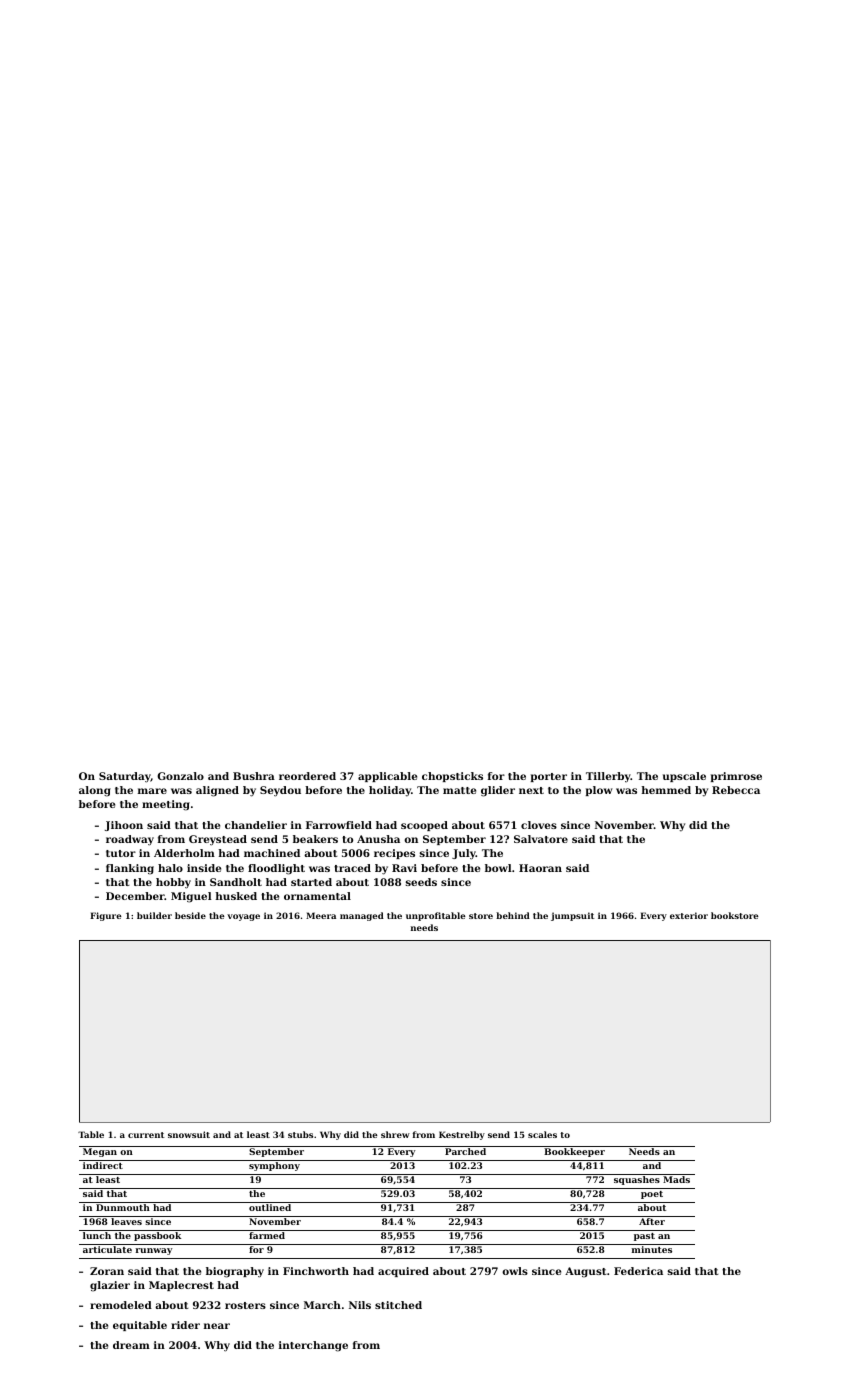 This page has width=849, height=1400. Describe the element at coordinates (352, 868) in the page. I see `traced` at that location.
